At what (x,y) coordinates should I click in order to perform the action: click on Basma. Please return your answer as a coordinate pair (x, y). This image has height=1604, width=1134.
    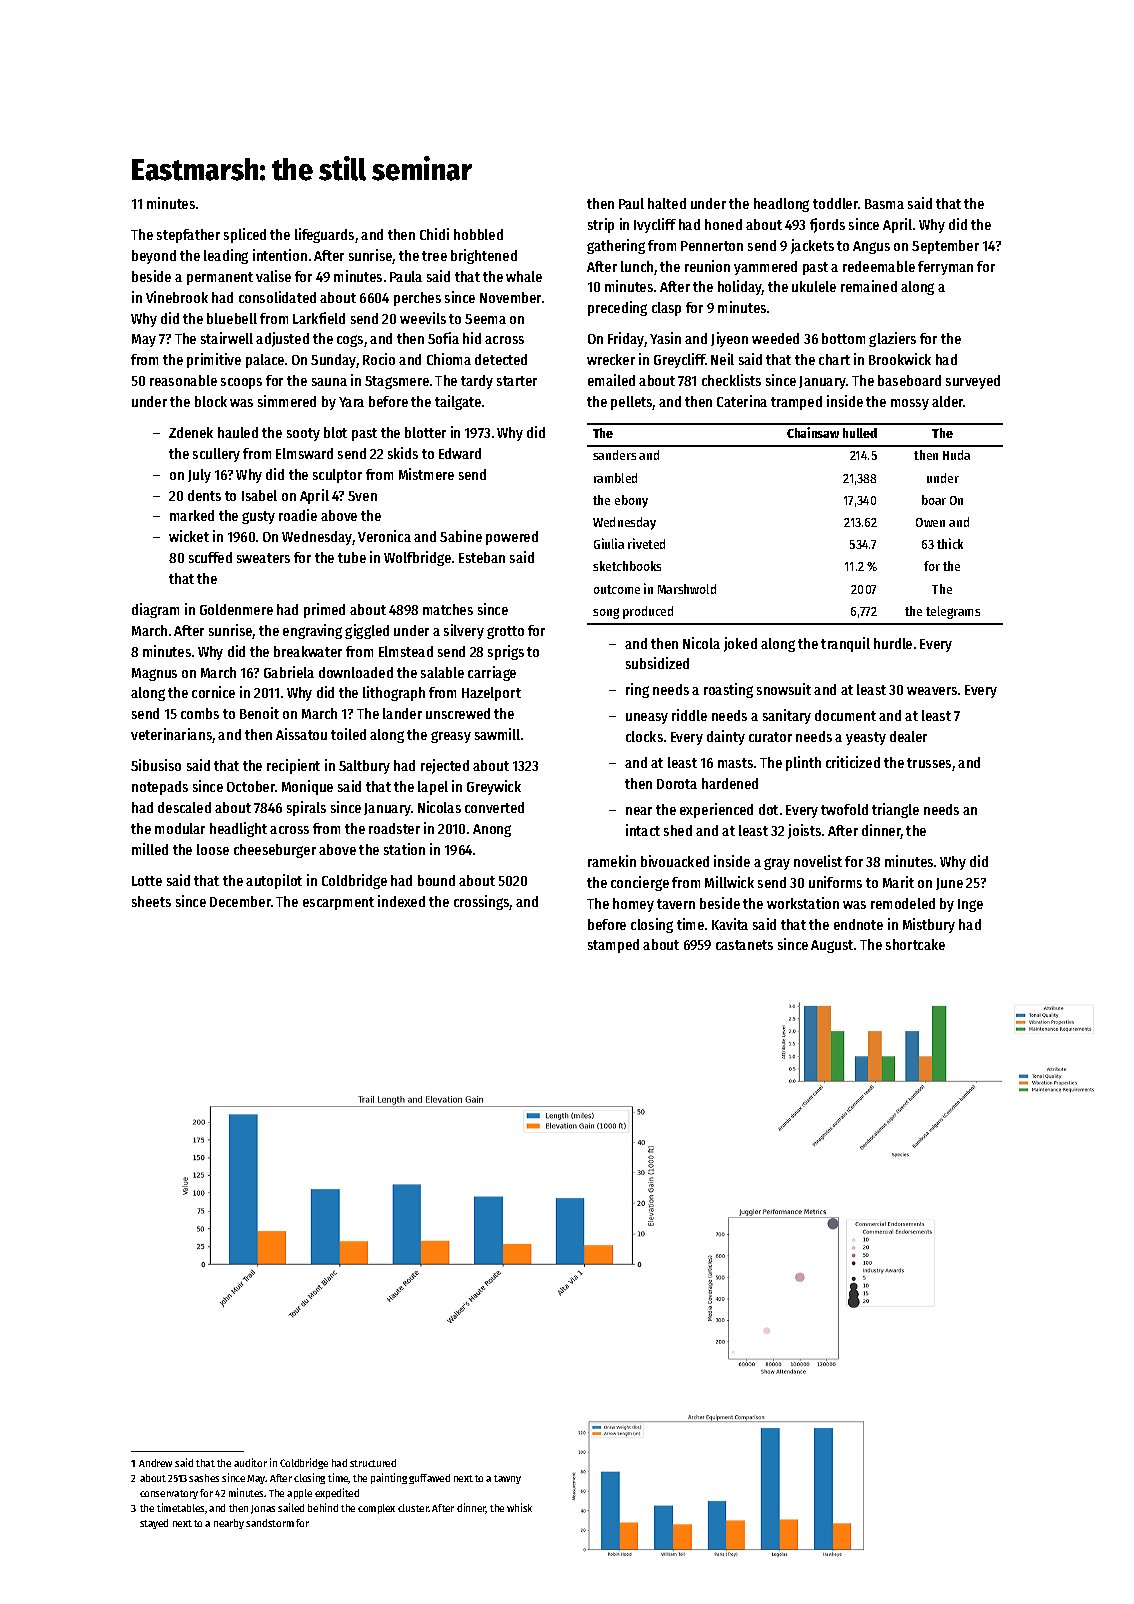
    Looking at the image, I should click on (884, 204).
